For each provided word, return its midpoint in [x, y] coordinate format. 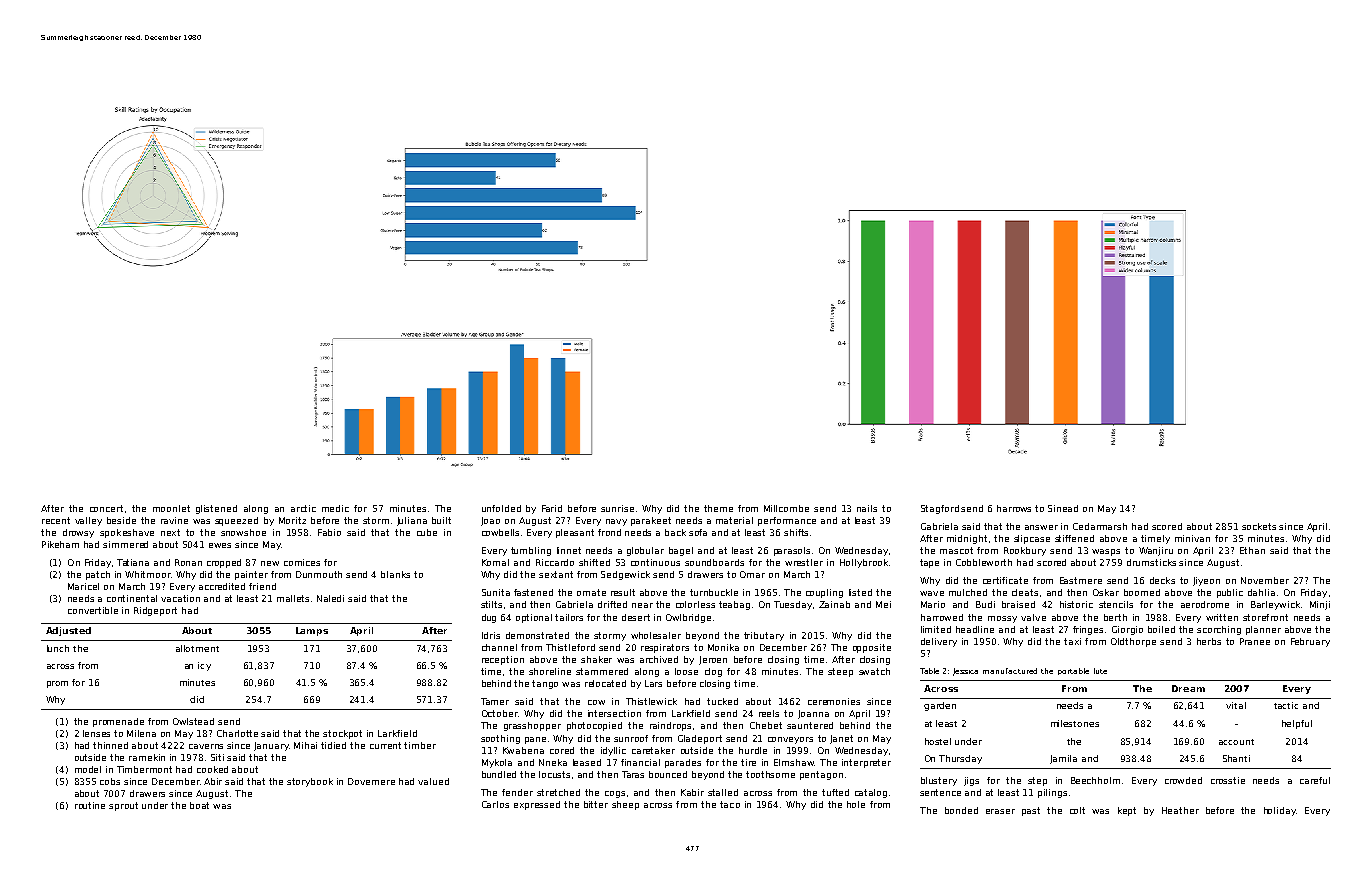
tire [748, 762]
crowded [1183, 780]
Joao [490, 521]
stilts [491, 604]
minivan [1192, 538]
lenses [96, 733]
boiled [1161, 629]
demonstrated [537, 635]
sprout [123, 806]
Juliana [412, 521]
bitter [596, 804]
